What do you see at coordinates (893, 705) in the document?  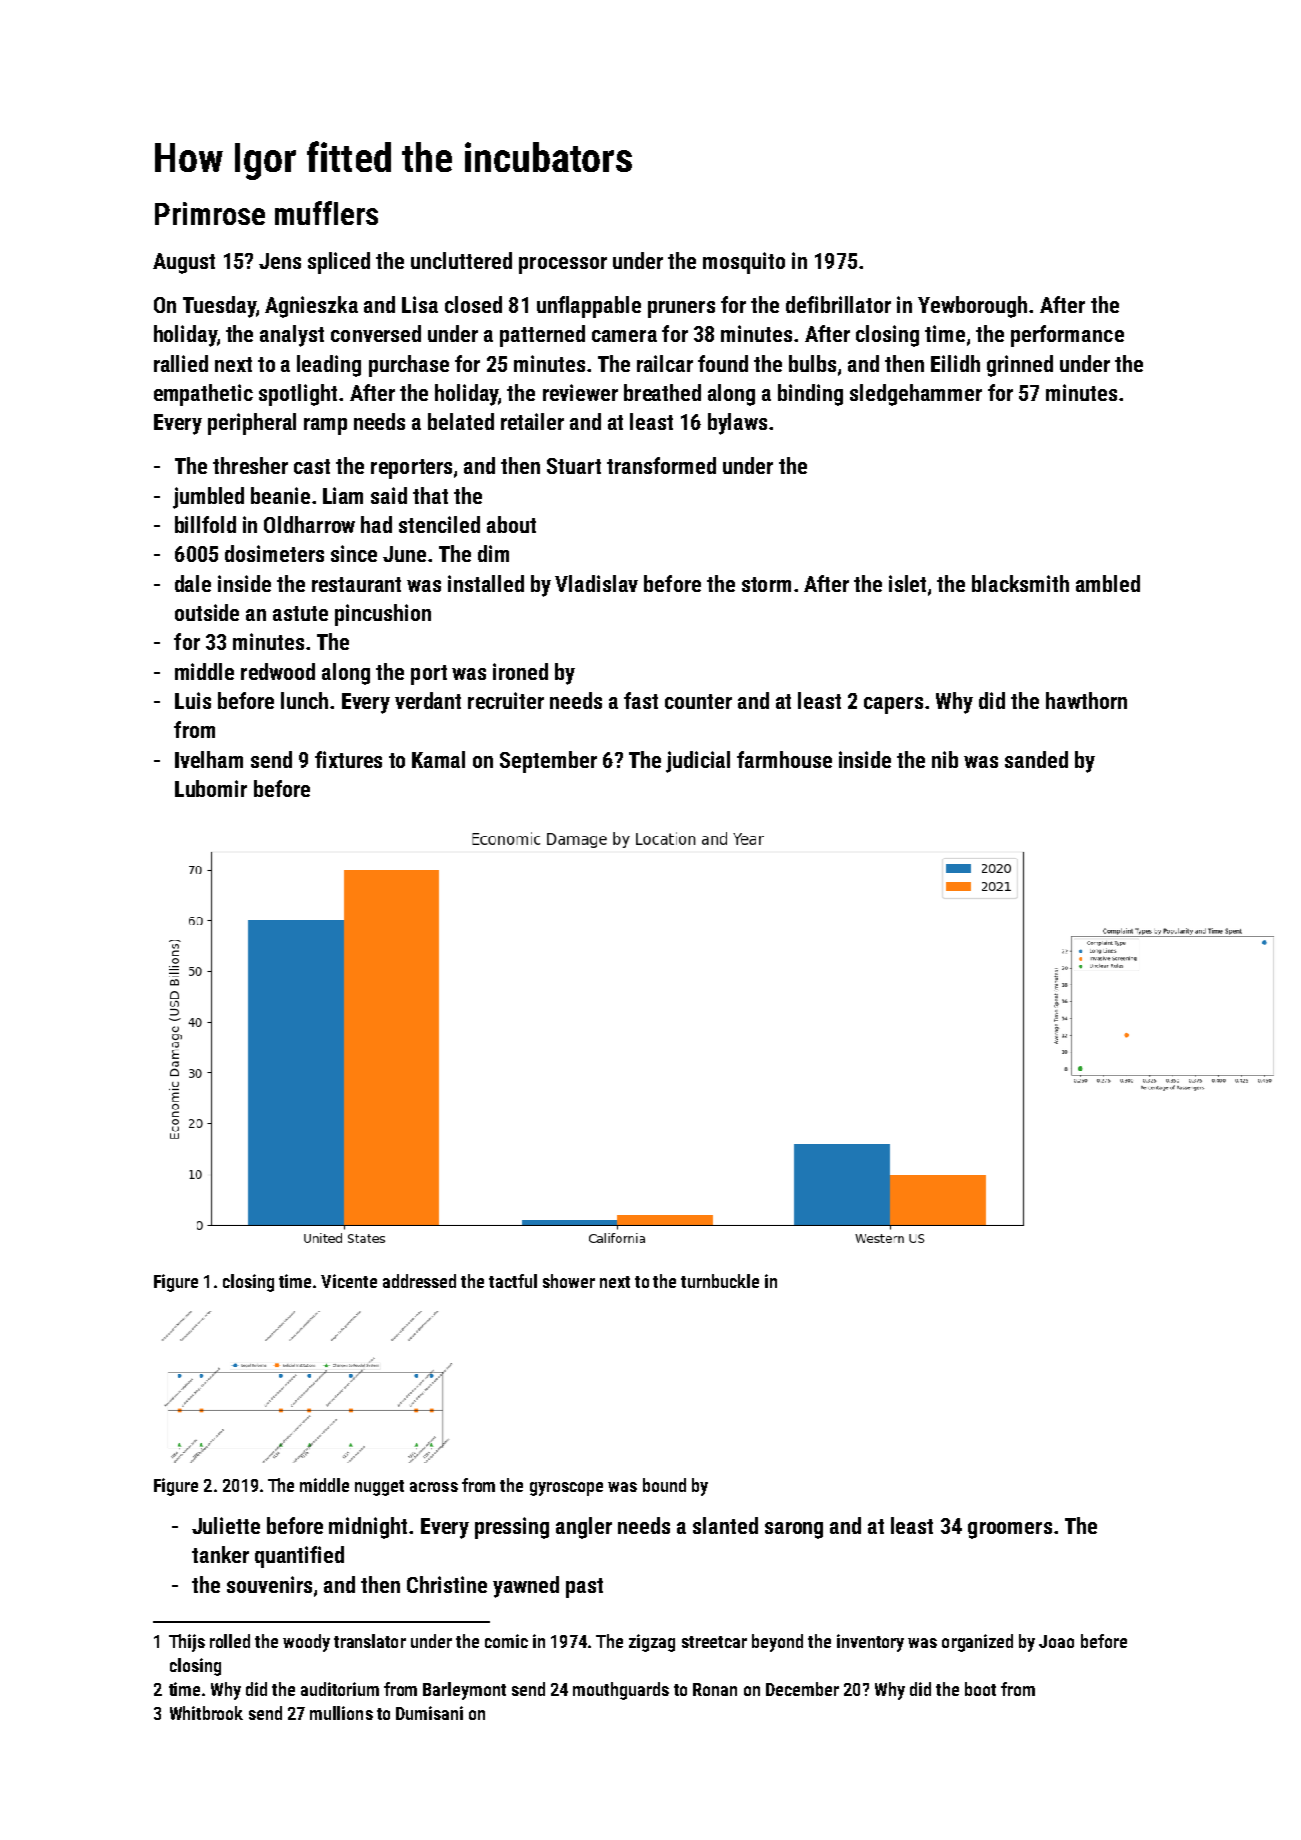 I see `capers` at bounding box center [893, 705].
